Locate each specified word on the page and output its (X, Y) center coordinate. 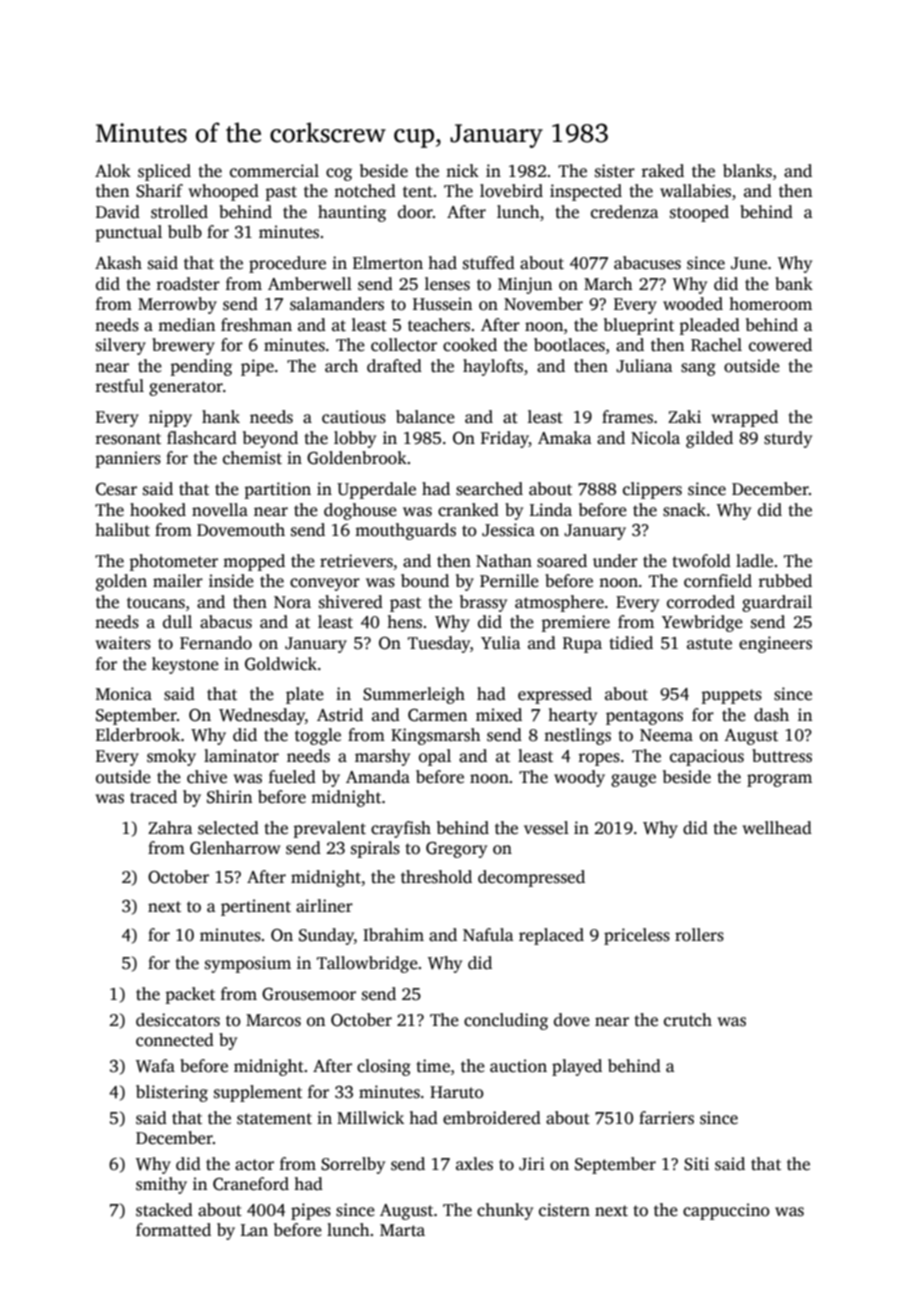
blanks (747, 171)
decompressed (531, 878)
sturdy (788, 439)
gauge (633, 780)
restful (120, 386)
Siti (696, 1164)
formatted (173, 1230)
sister (615, 171)
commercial (274, 171)
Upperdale (376, 490)
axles (474, 1164)
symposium (248, 964)
